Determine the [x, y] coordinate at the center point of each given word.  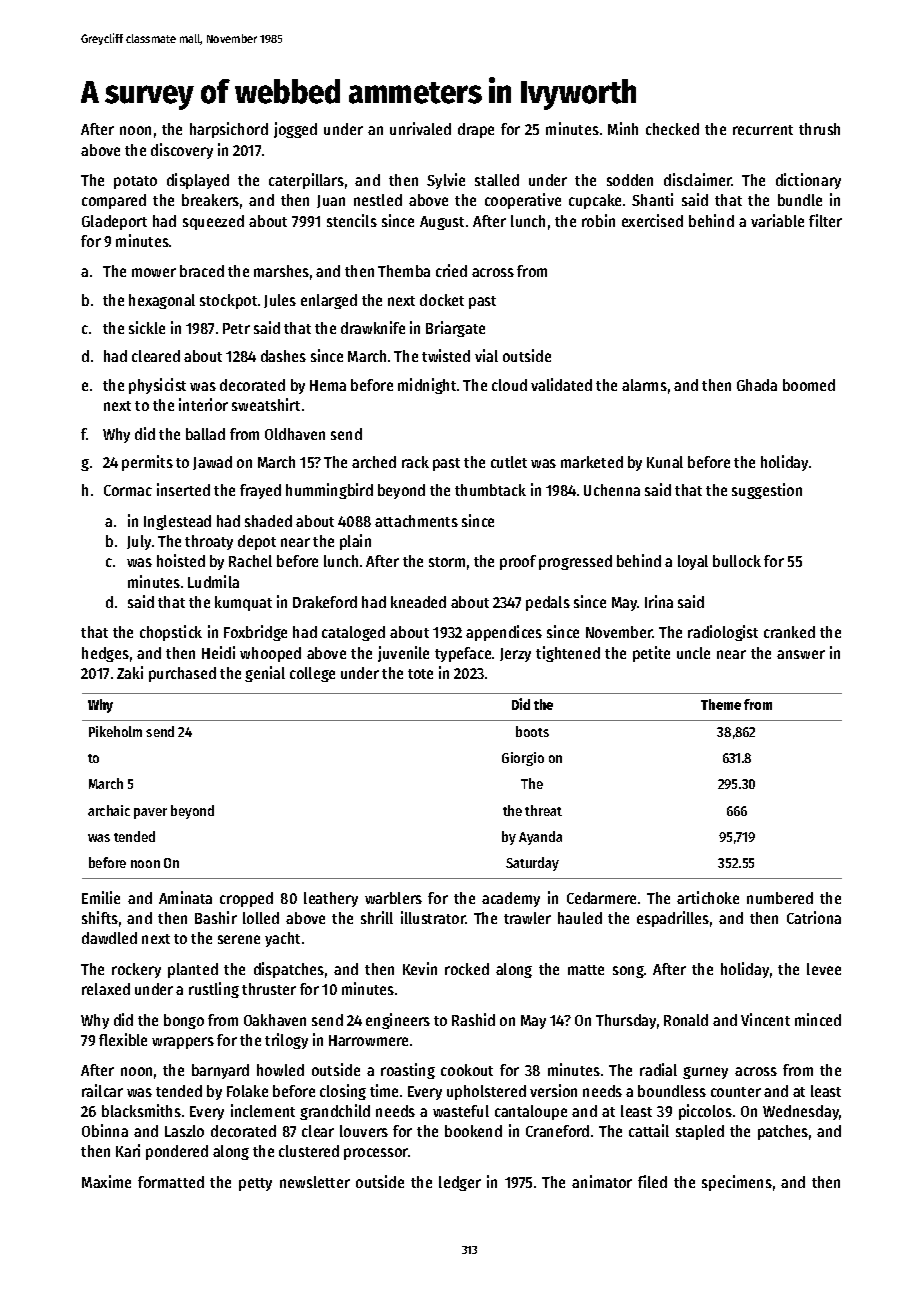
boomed [809, 385]
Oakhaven [275, 1020]
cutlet [509, 462]
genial [265, 674]
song [628, 972]
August [442, 223]
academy [511, 899]
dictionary [808, 181]
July [139, 542]
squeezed [213, 222]
